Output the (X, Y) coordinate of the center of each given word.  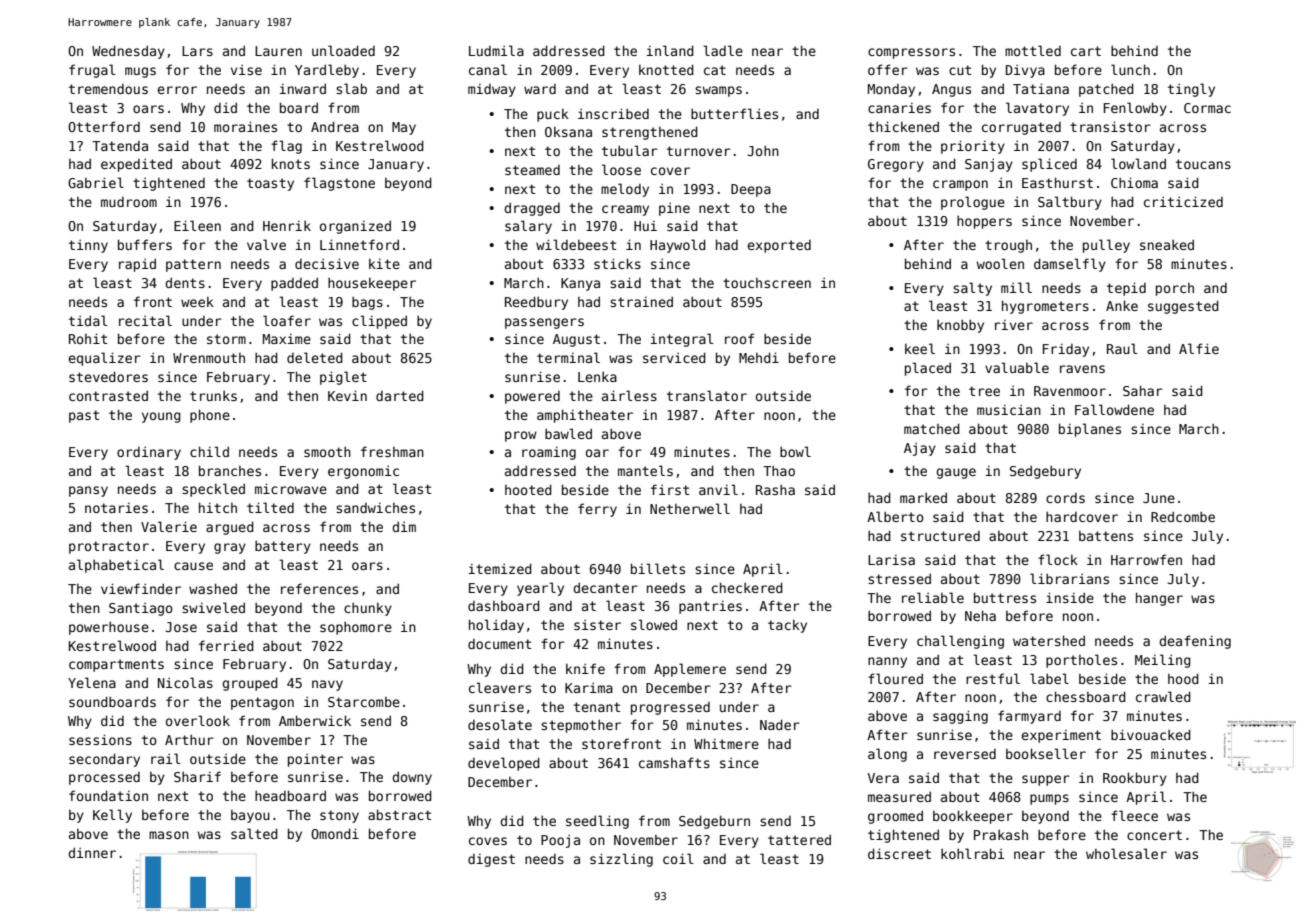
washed (213, 588)
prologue (973, 203)
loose (621, 169)
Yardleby (327, 71)
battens (1106, 536)
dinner (92, 852)
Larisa (891, 560)
